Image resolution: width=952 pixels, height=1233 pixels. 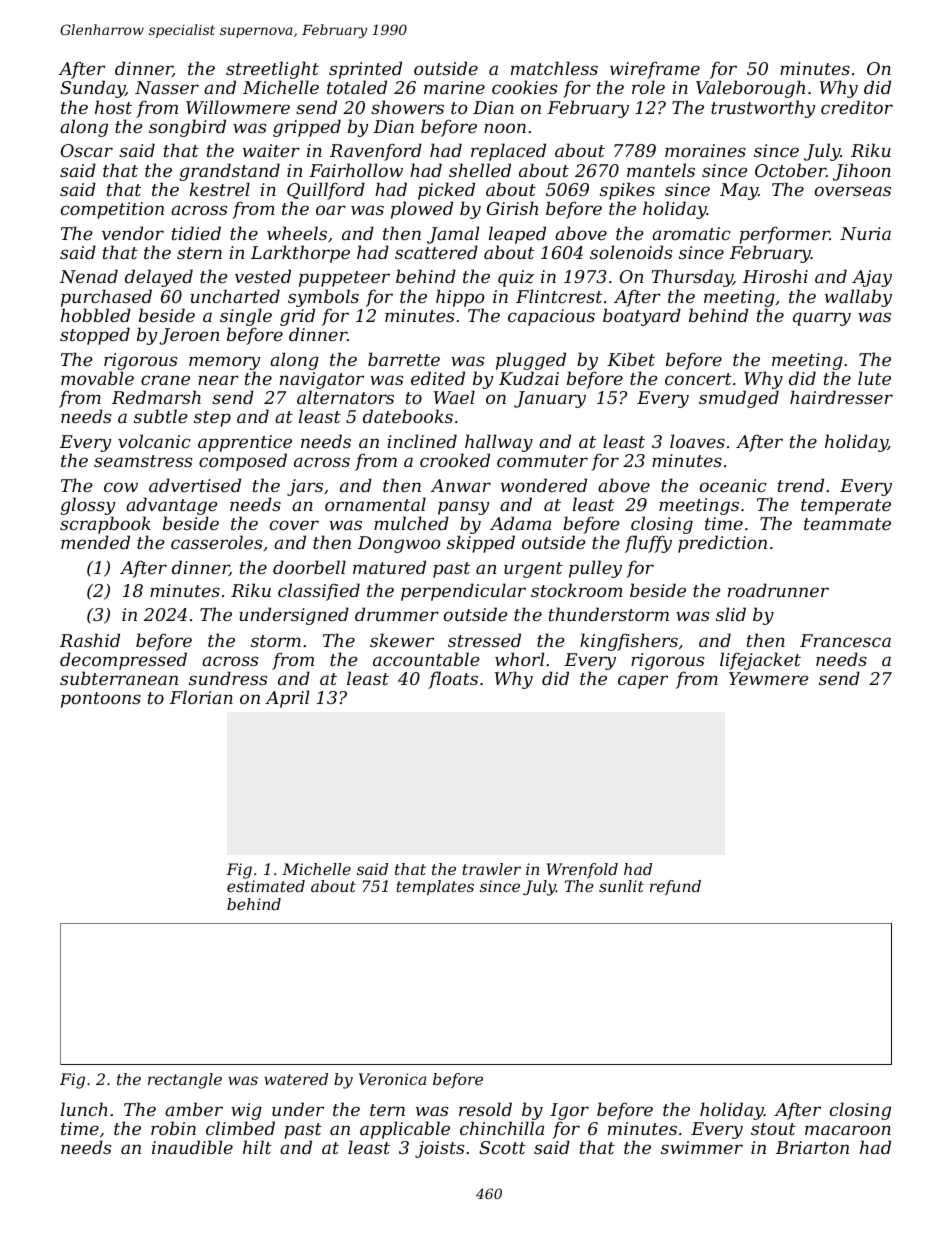 What do you see at coordinates (185, 1081) in the screenshot?
I see `rectangle` at bounding box center [185, 1081].
